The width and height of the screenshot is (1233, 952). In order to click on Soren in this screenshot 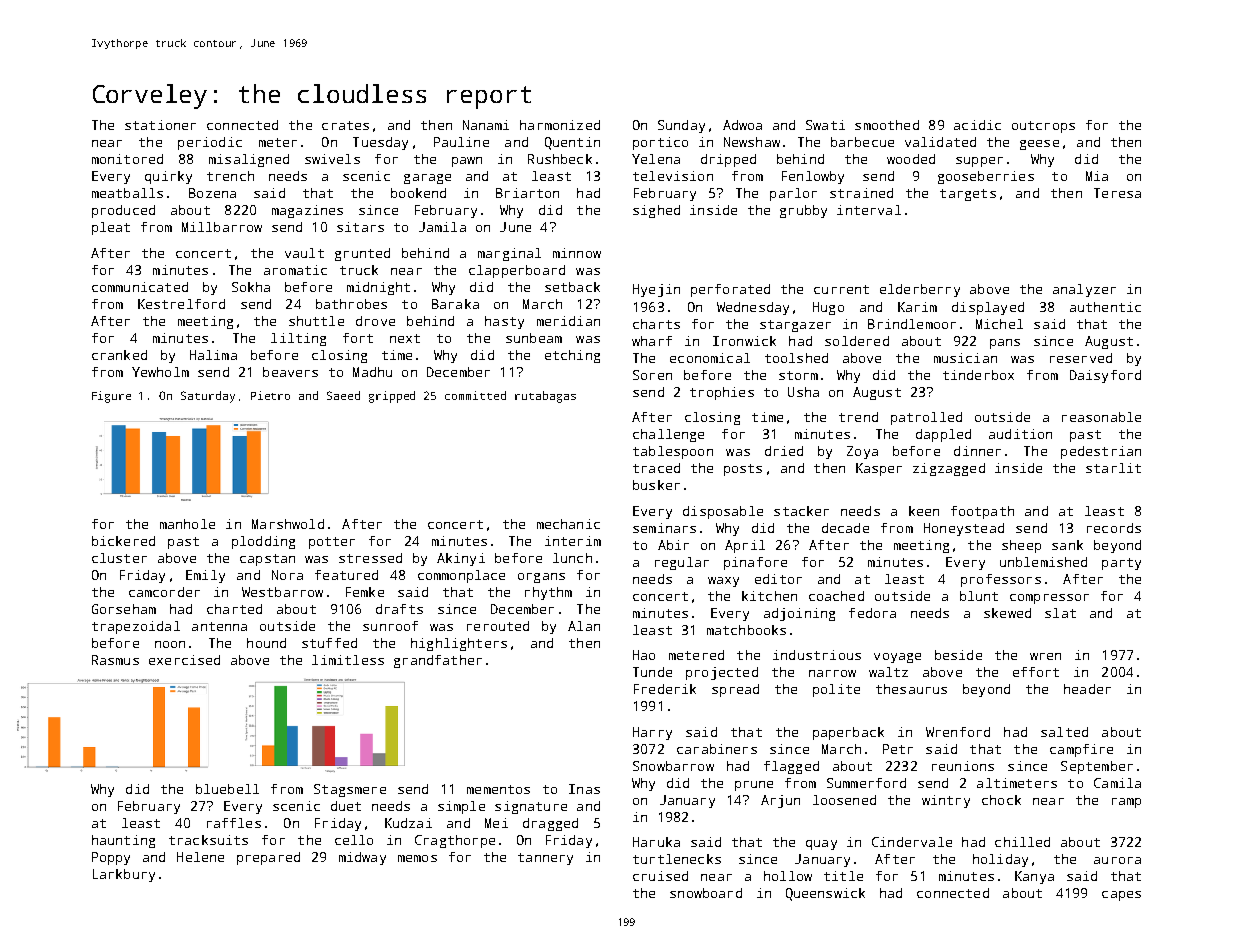, I will do `click(652, 375)`.
